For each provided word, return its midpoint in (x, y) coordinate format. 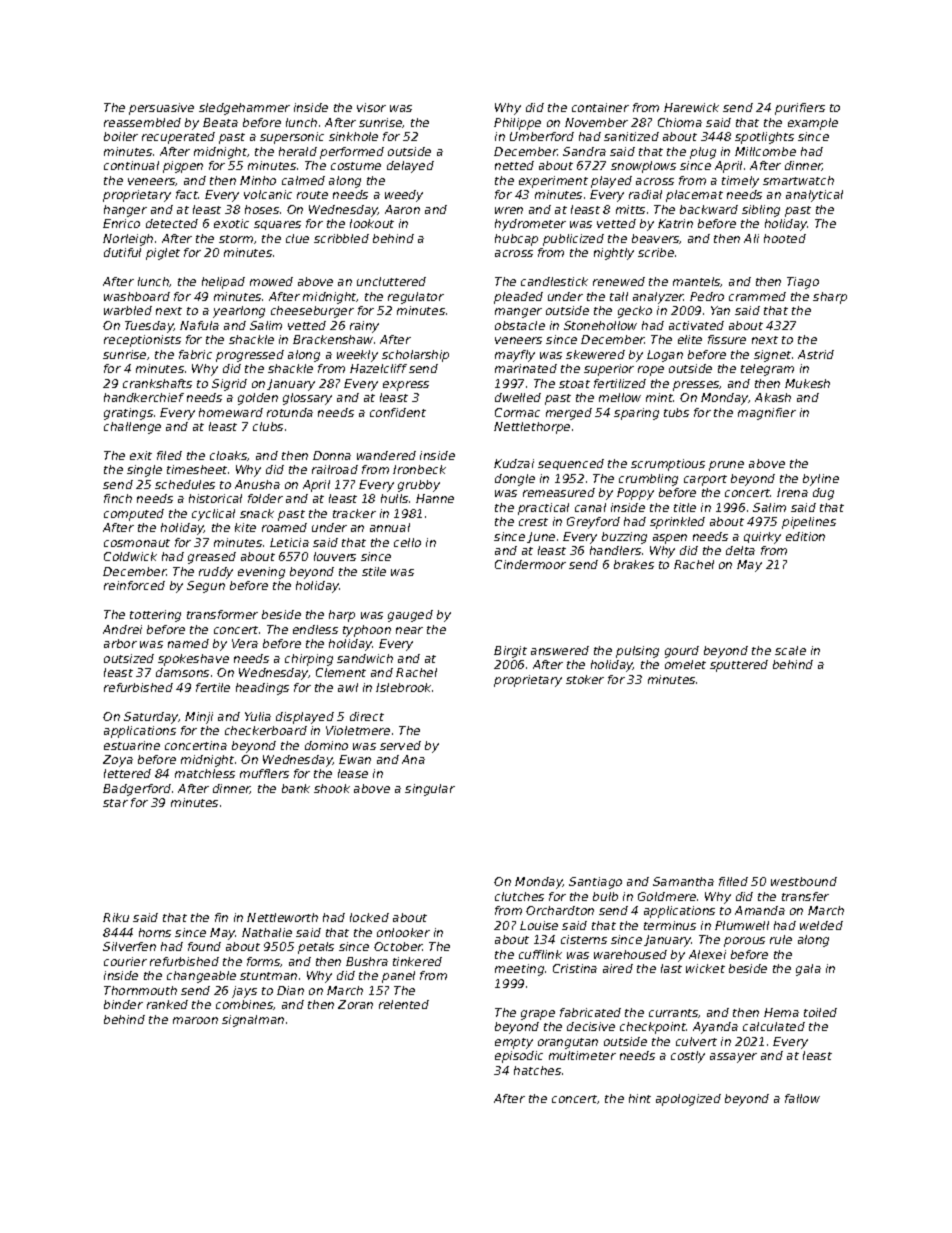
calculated (774, 1026)
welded (821, 925)
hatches (537, 1070)
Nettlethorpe (532, 428)
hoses (262, 209)
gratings (128, 414)
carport (705, 480)
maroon (195, 1020)
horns (155, 932)
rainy (364, 327)
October (398, 946)
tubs (676, 412)
